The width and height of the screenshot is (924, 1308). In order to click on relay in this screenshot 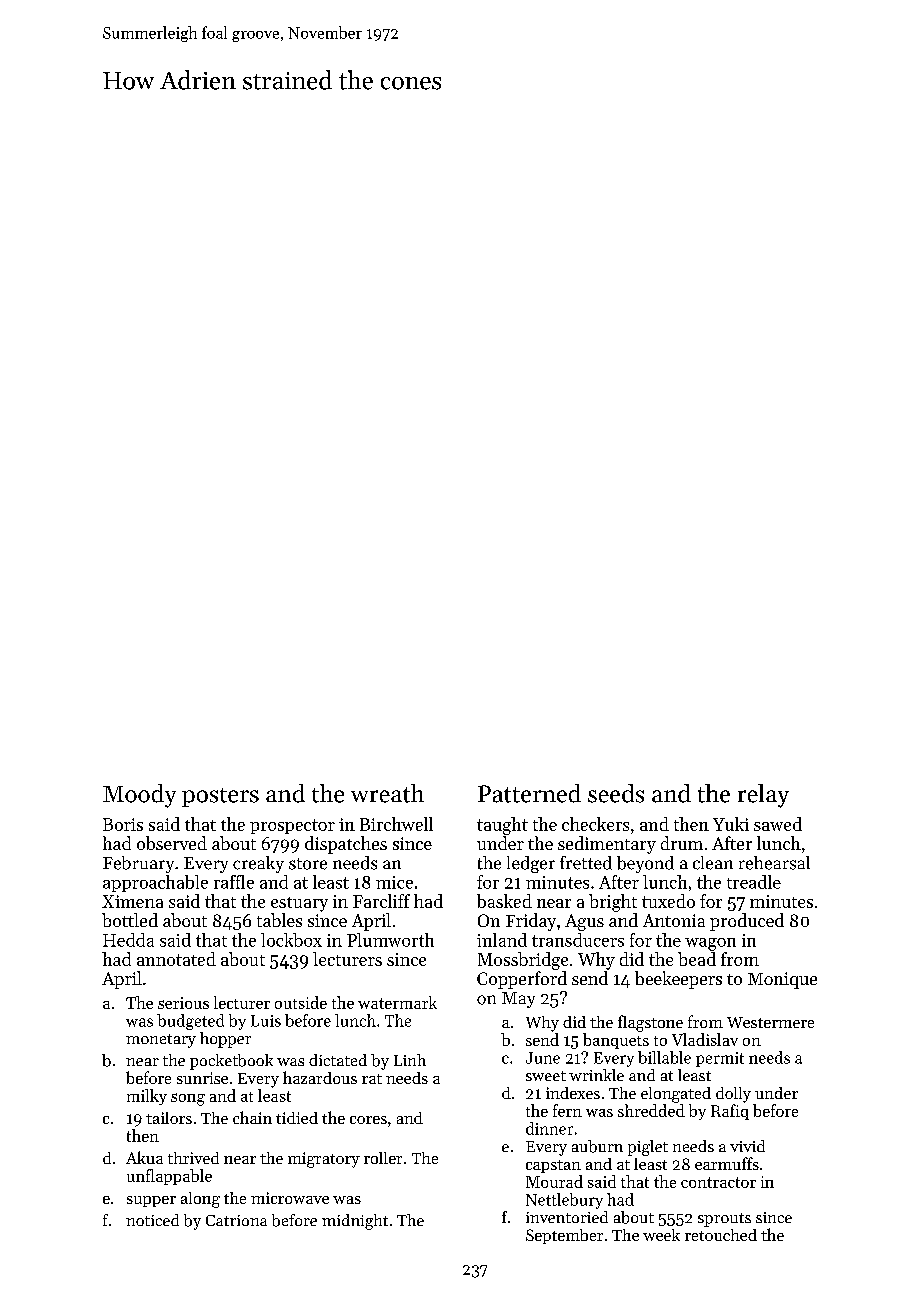, I will do `click(763, 796)`.
